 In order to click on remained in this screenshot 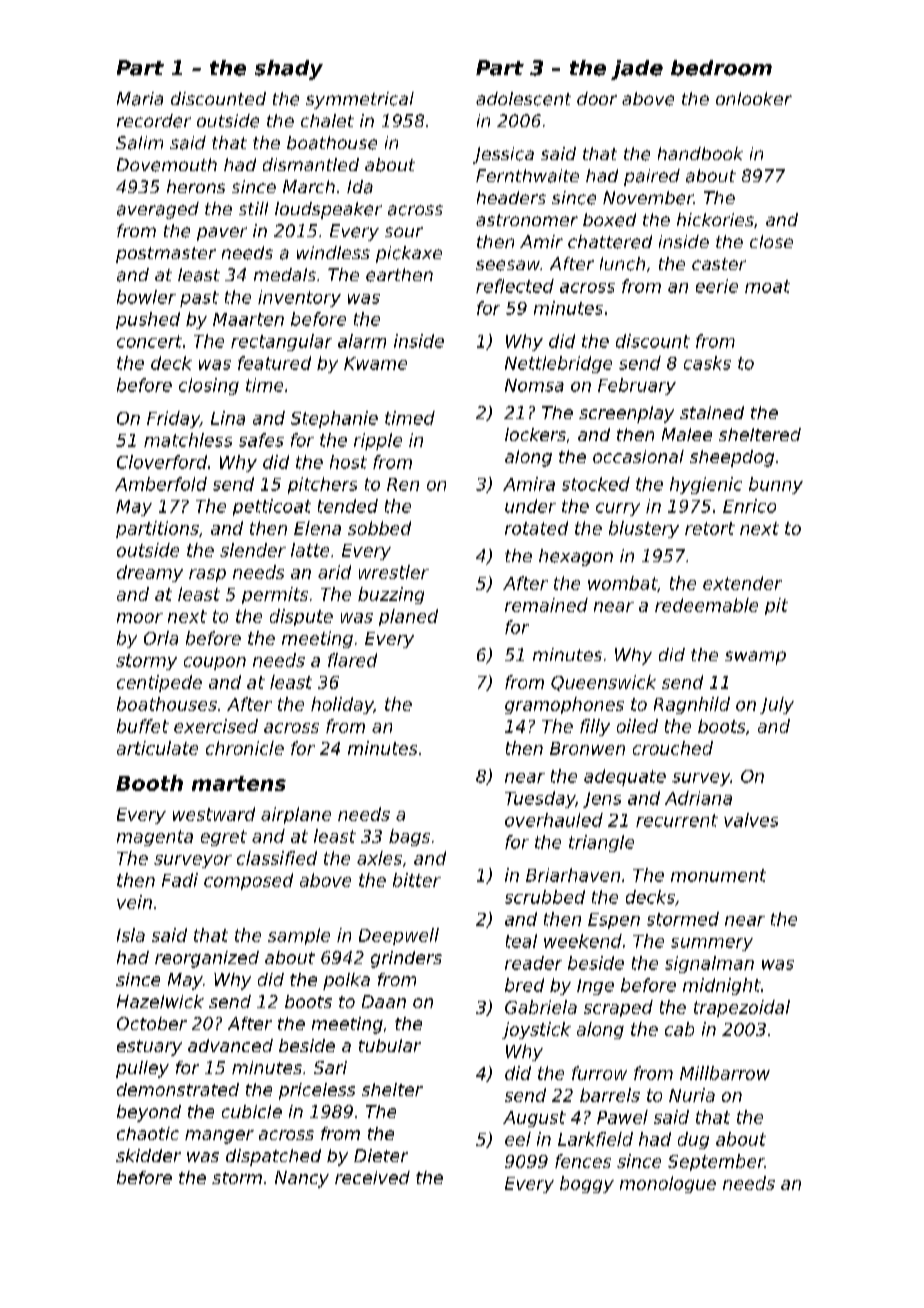, I will do `click(546, 605)`.
